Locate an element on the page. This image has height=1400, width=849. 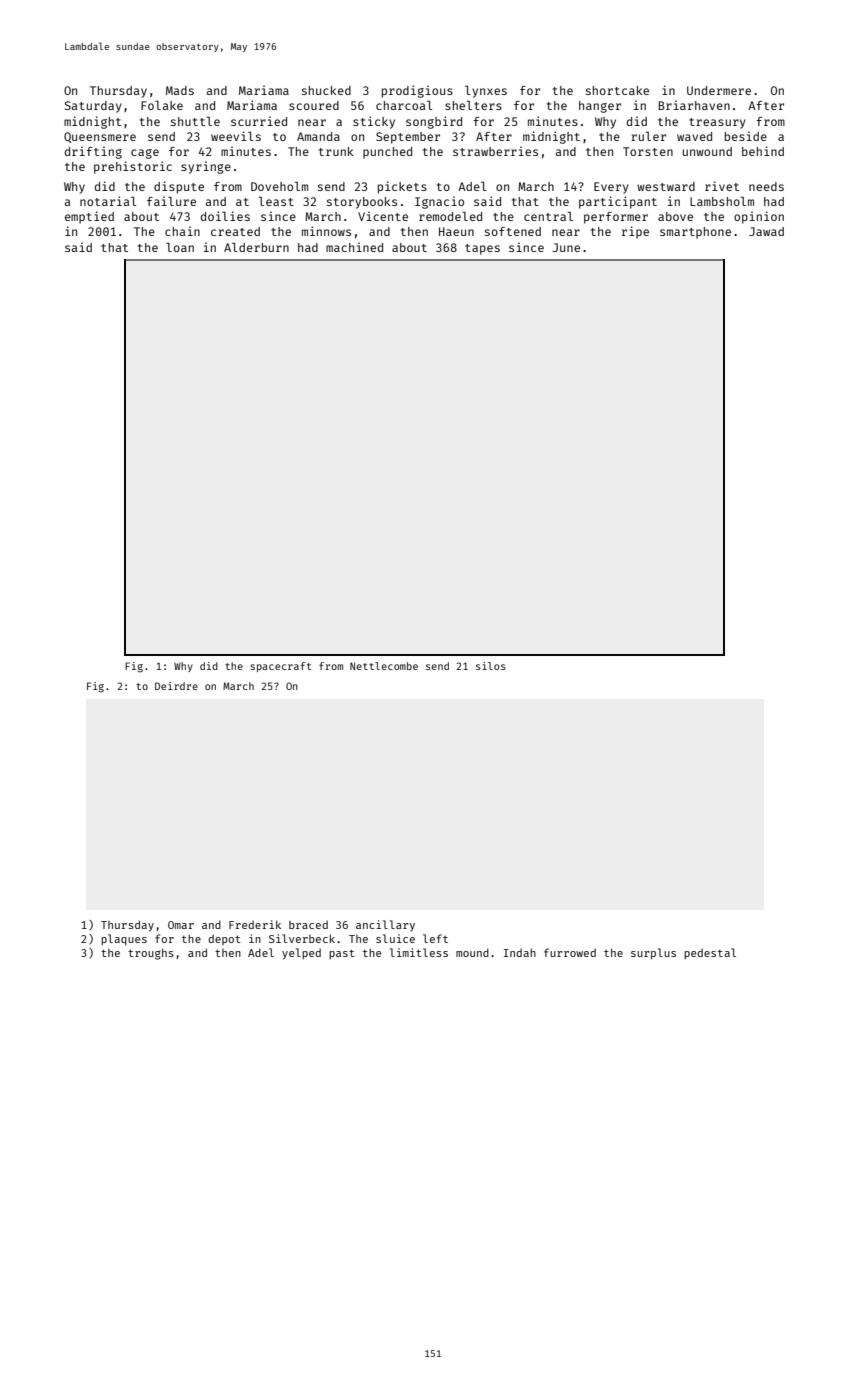
furrowed is located at coordinates (570, 952).
